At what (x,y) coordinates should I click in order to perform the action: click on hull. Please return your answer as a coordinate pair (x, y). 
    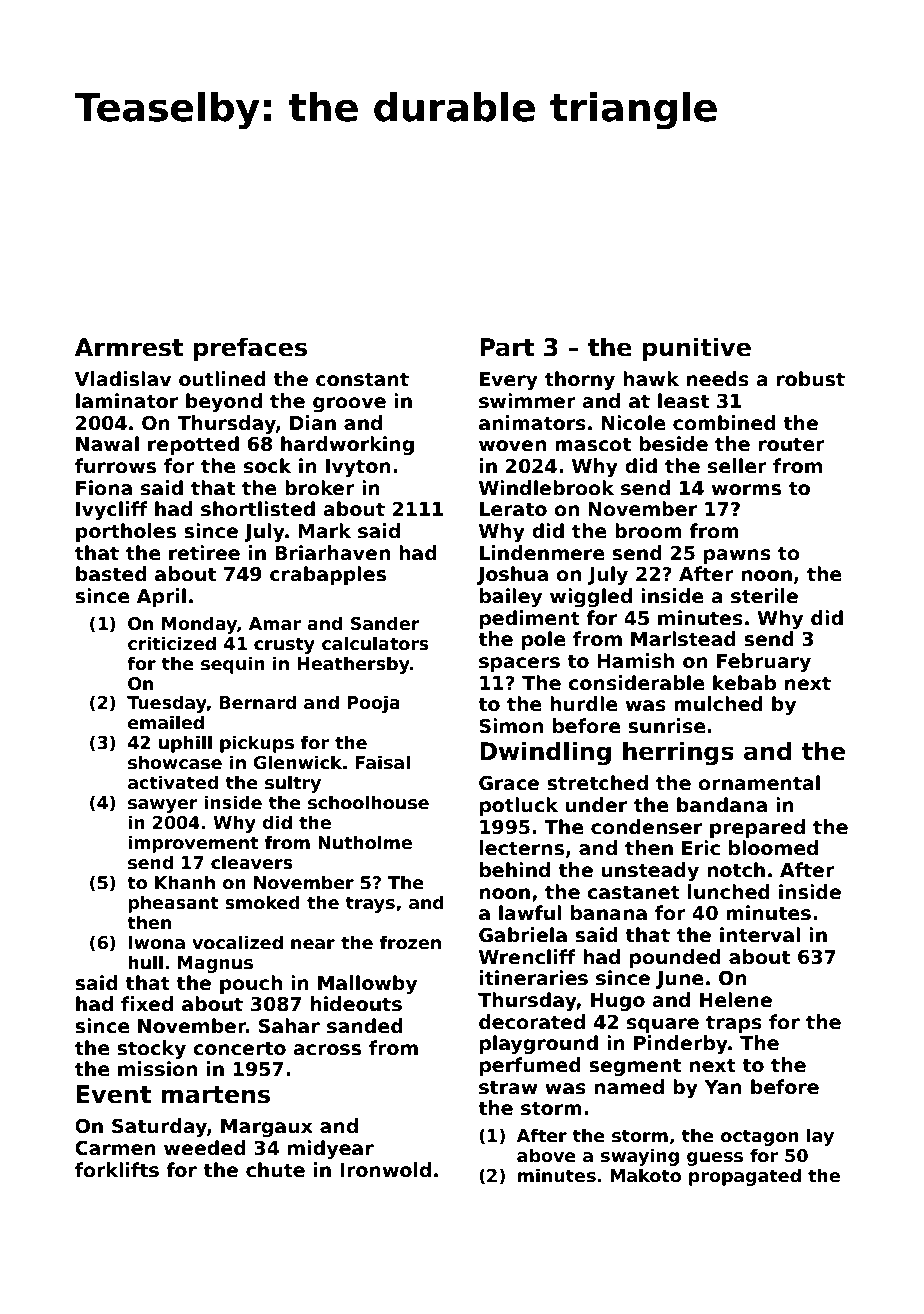
    Looking at the image, I should click on (145, 962).
